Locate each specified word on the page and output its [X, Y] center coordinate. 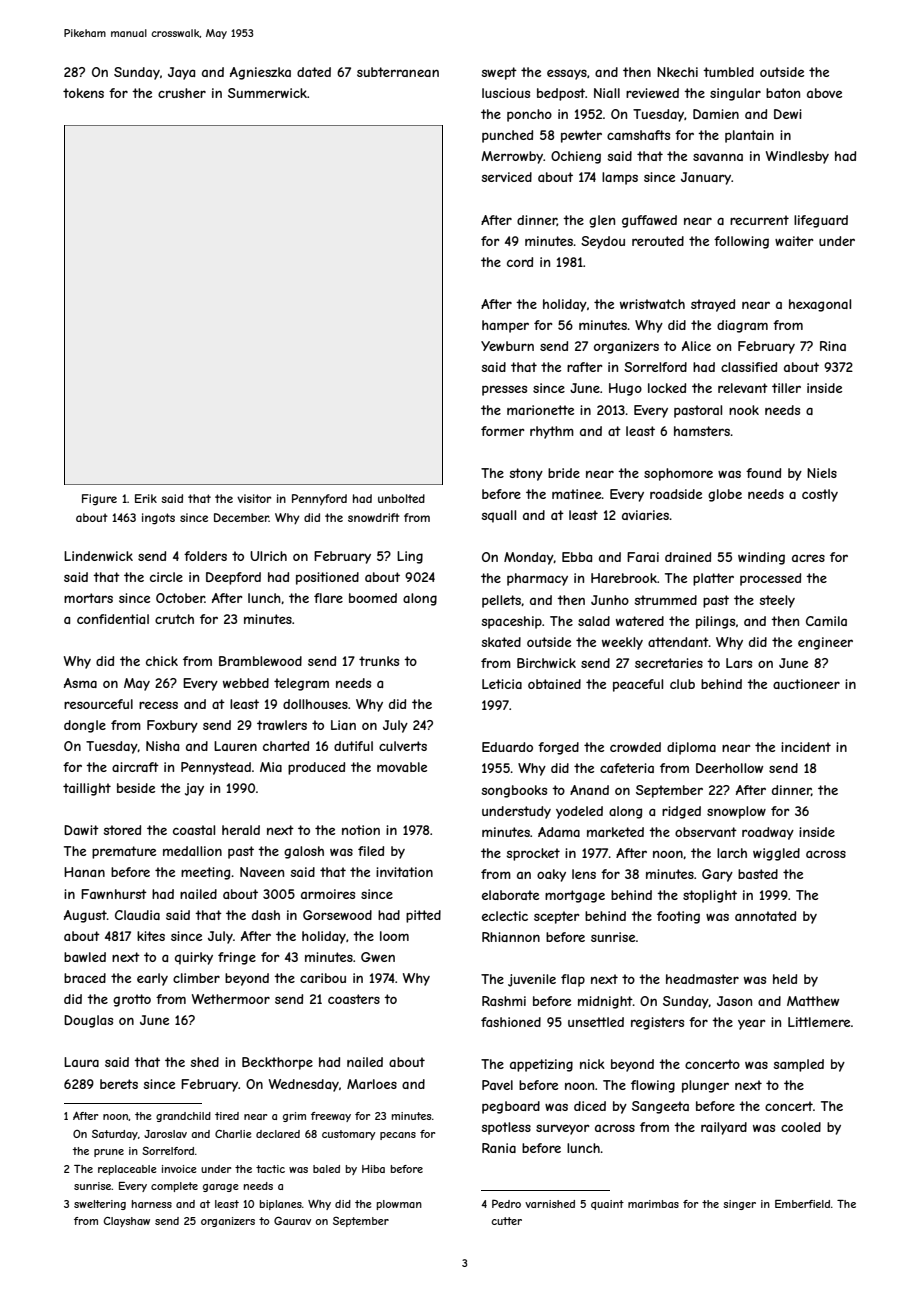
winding [761, 558]
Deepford [233, 578]
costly [820, 495]
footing [678, 917]
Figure [99, 500]
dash [266, 915]
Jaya [181, 73]
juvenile [532, 980]
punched [507, 136]
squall [499, 516]
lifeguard [821, 221]
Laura [81, 1062]
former [503, 431]
